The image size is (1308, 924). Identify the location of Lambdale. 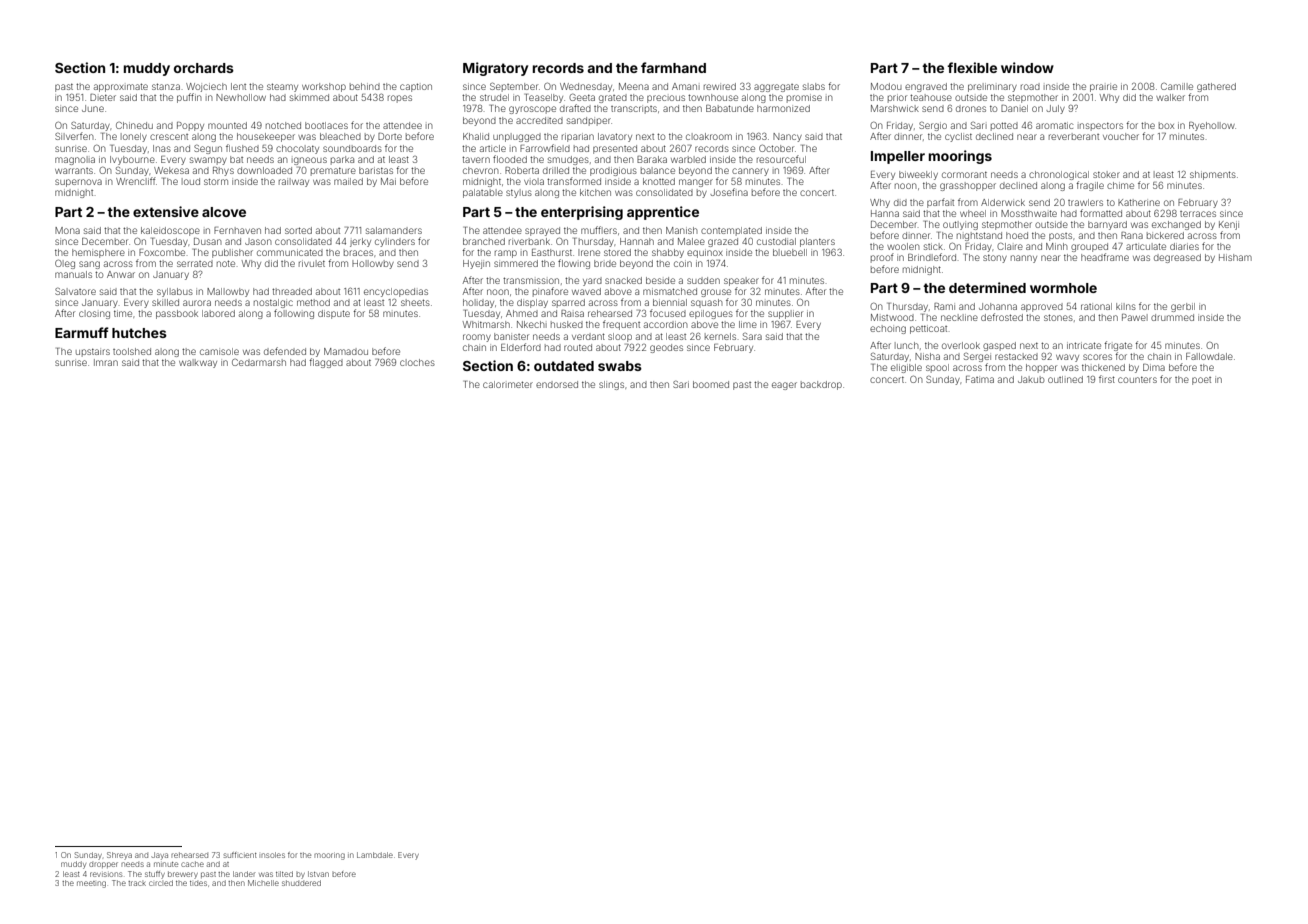
(375, 855).
